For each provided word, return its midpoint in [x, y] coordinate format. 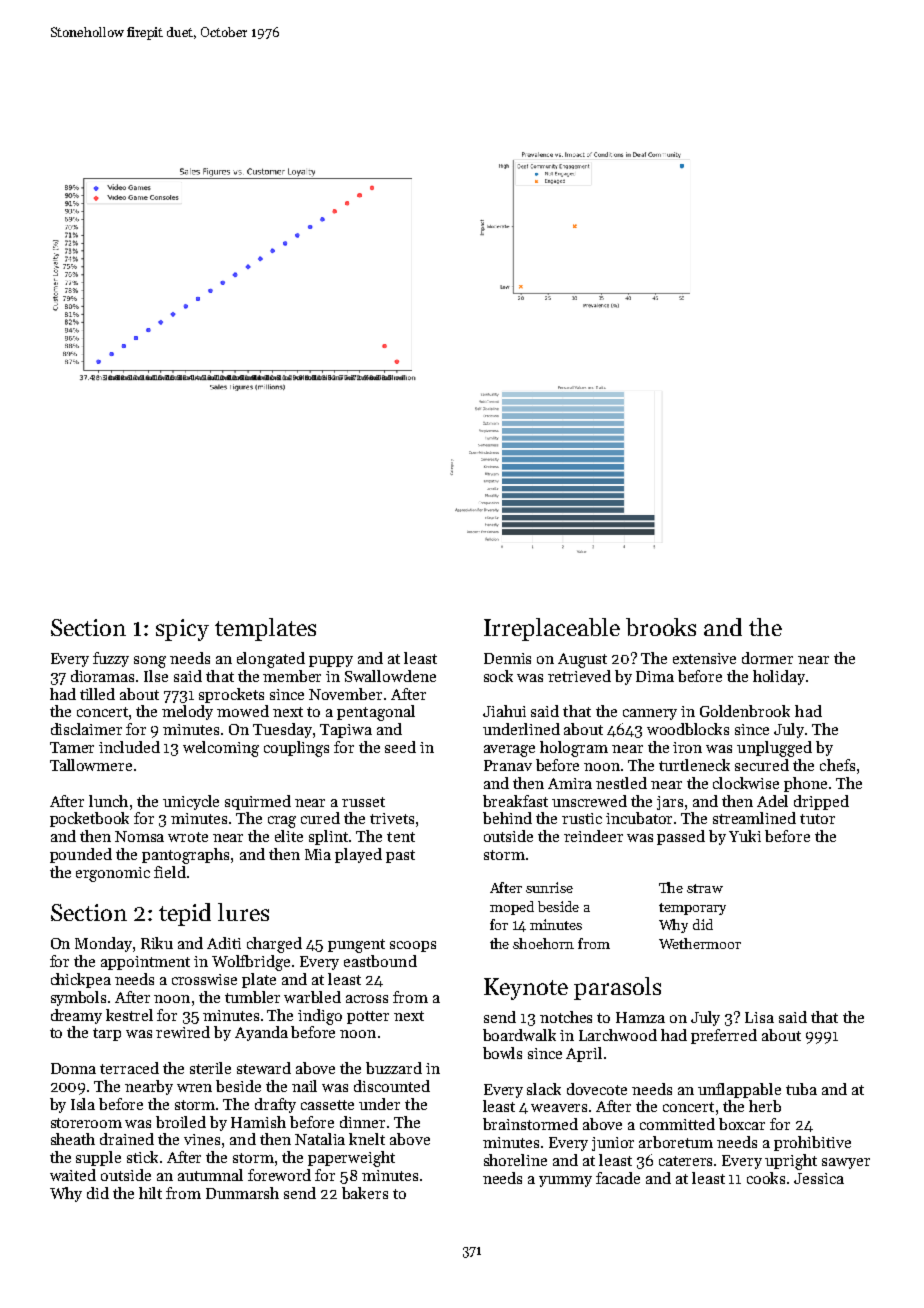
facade [618, 1178]
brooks [661, 627]
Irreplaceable [552, 629]
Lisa [759, 1017]
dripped [821, 802]
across [367, 999]
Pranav [508, 765]
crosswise [204, 979]
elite [289, 836]
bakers [365, 1193]
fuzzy [111, 659]
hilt [150, 1193]
